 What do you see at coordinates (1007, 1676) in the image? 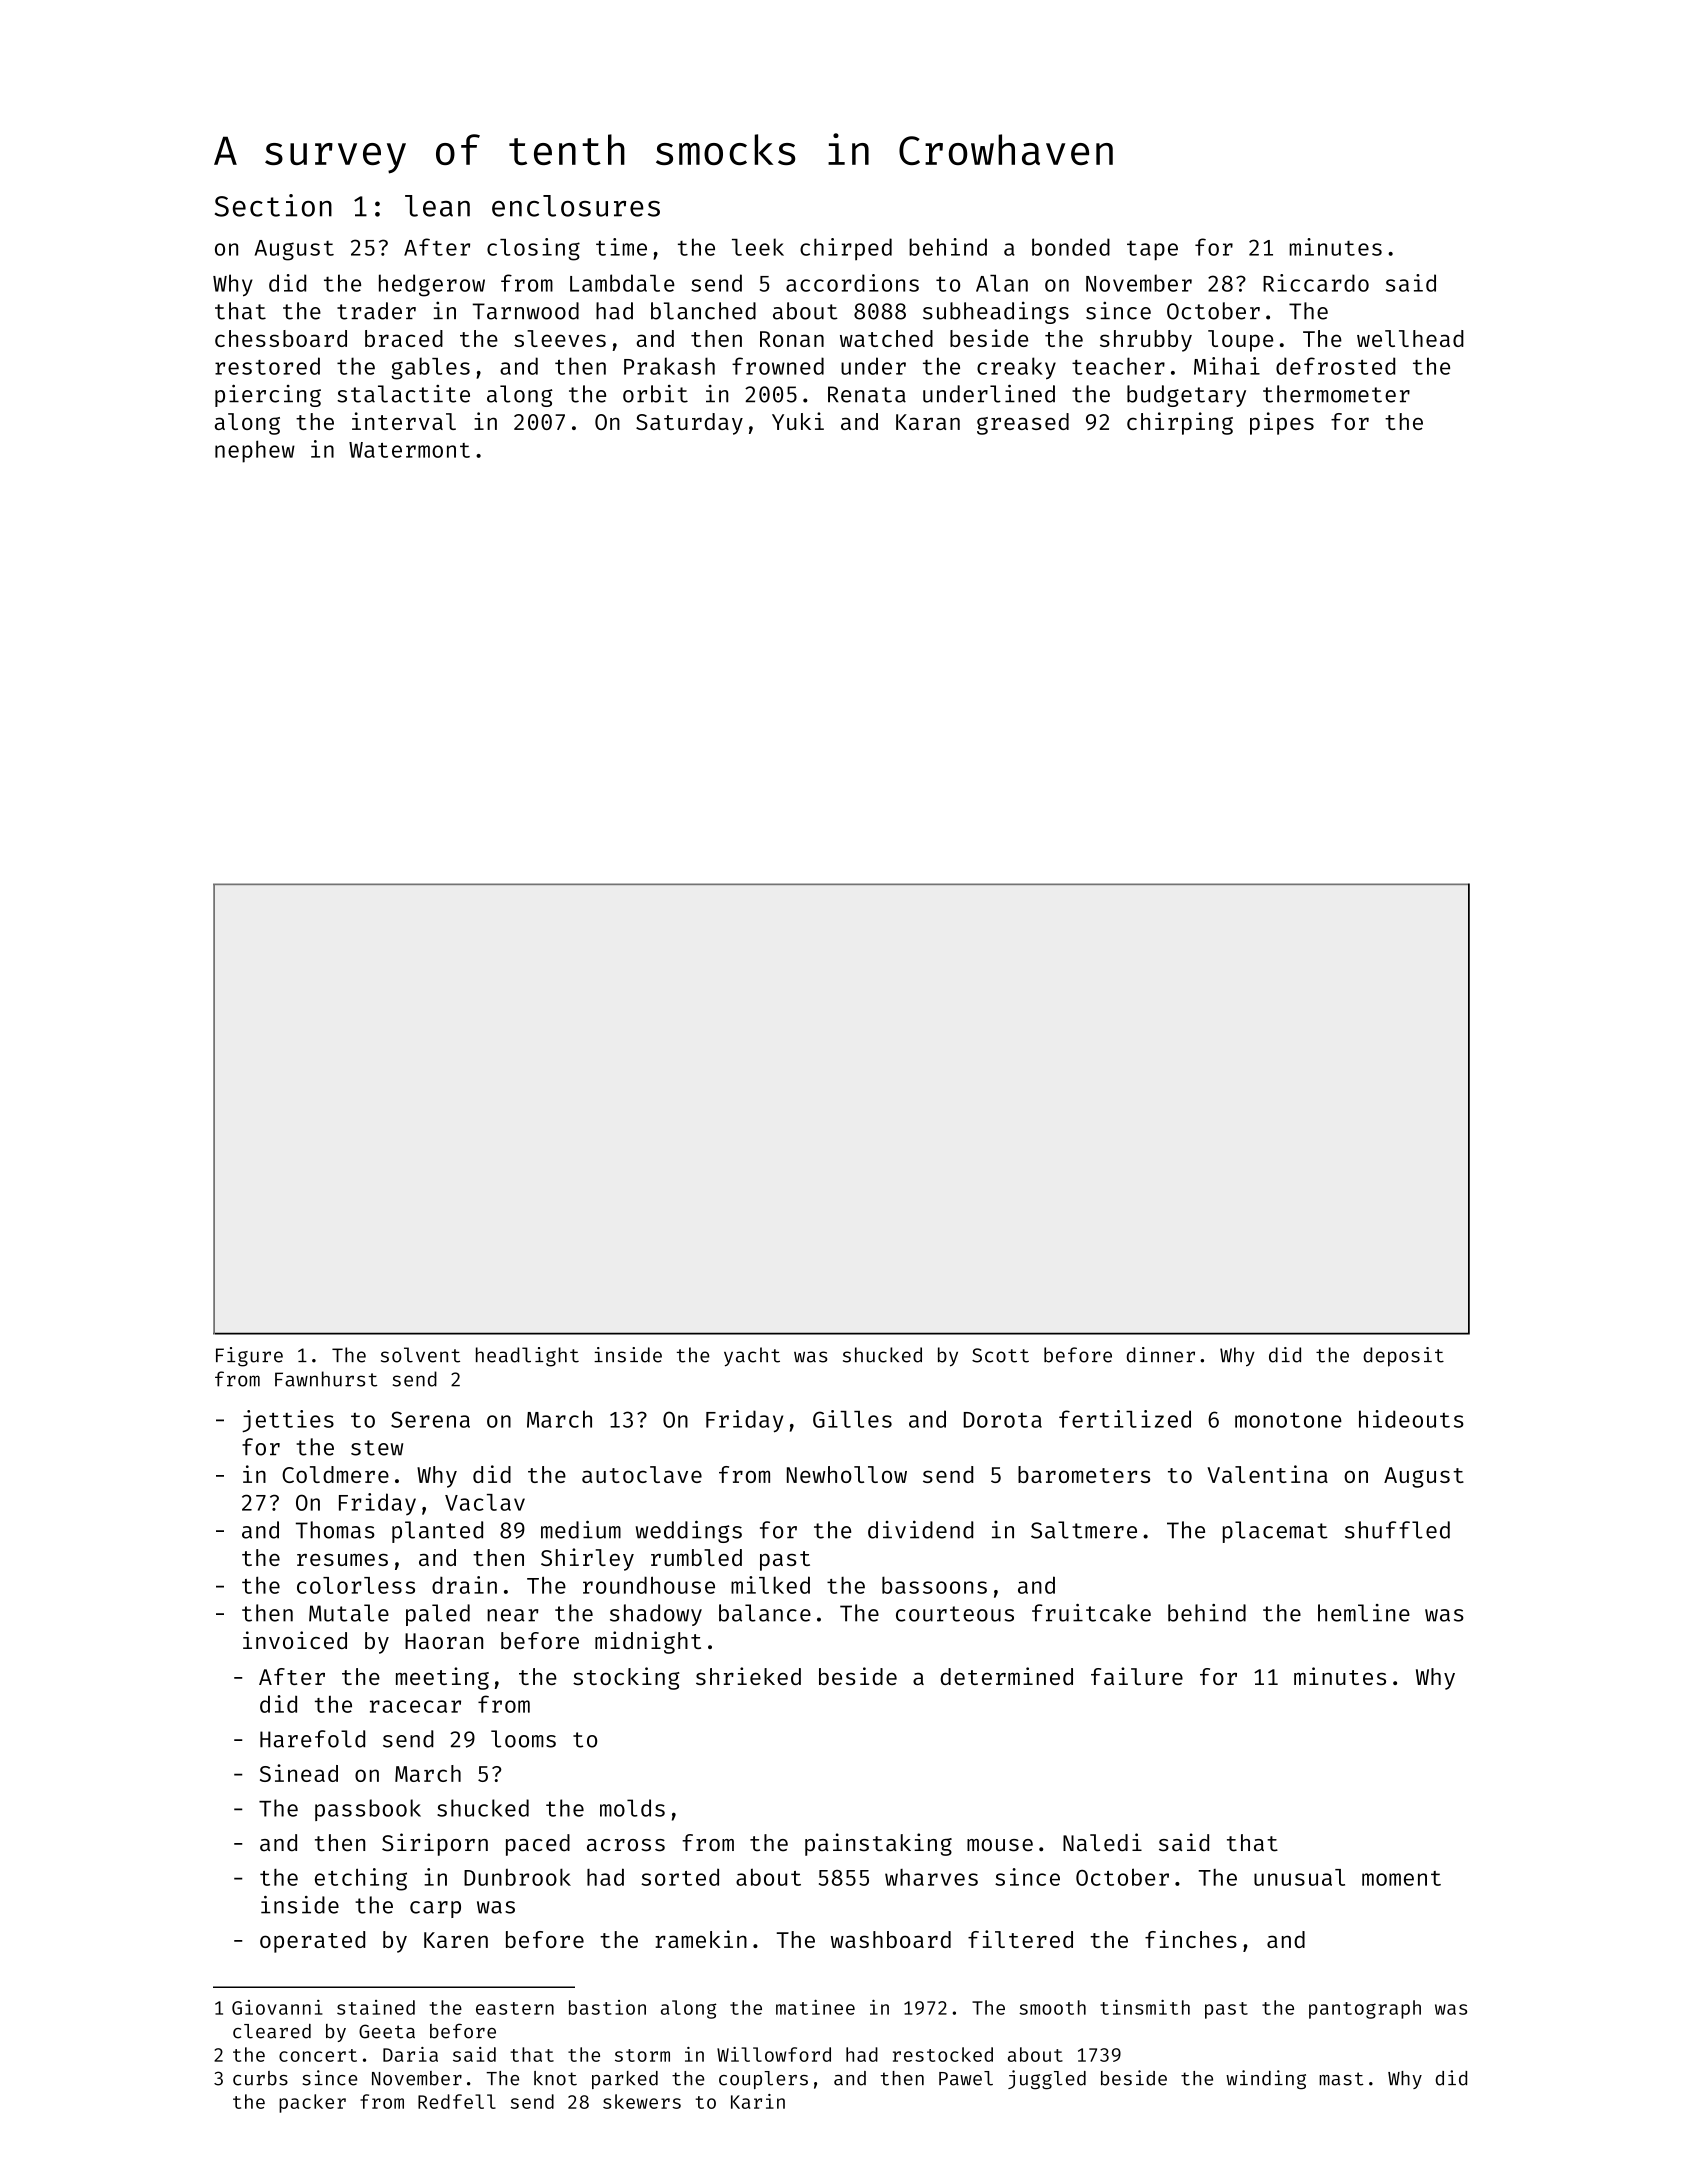
I see `determined` at bounding box center [1007, 1676].
